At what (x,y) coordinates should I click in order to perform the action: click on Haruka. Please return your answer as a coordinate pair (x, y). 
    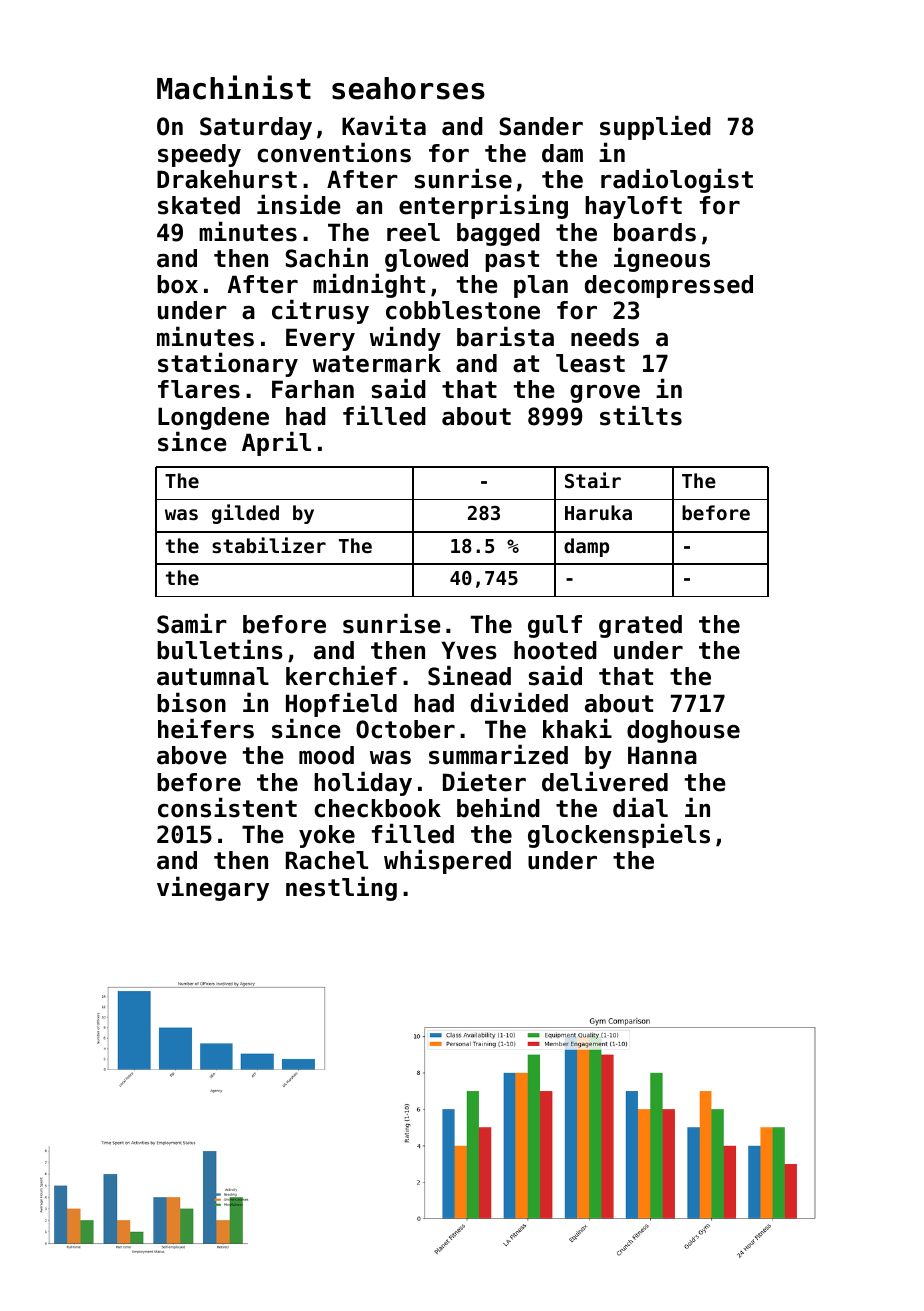
    Looking at the image, I should click on (598, 512).
